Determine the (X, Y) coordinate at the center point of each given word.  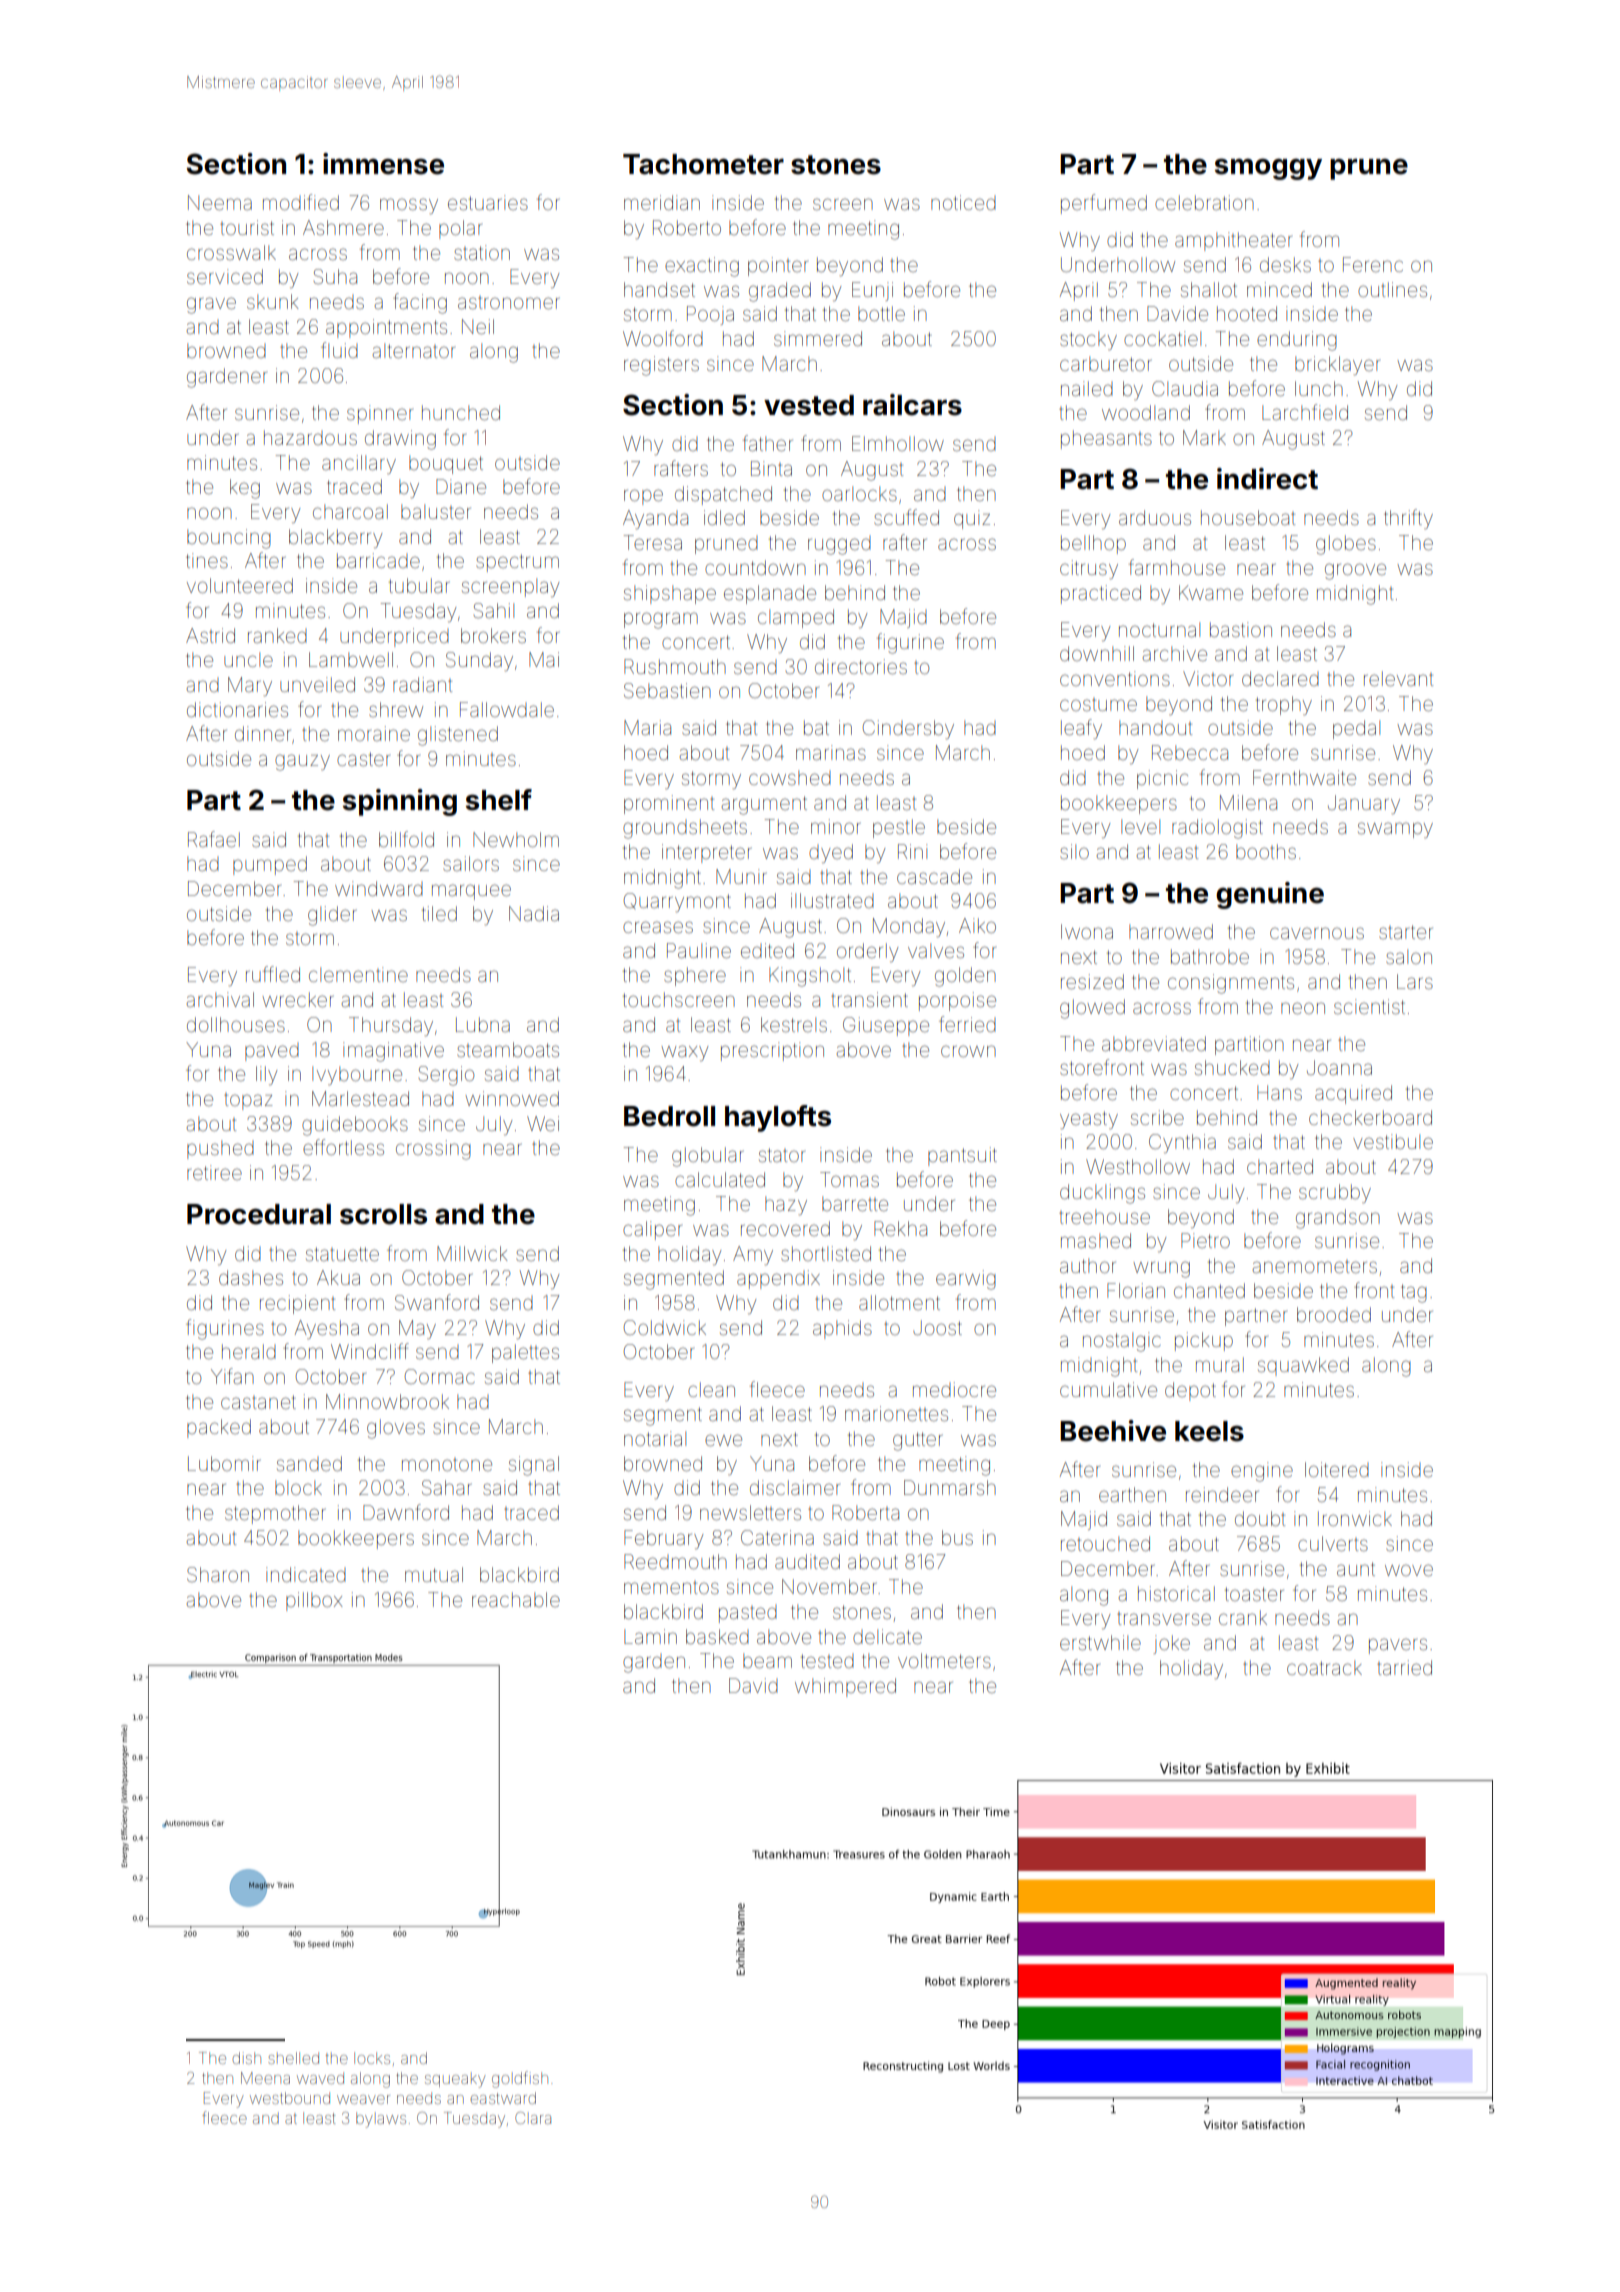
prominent (669, 804)
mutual (434, 1574)
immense (383, 164)
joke (1172, 1644)
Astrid (210, 635)
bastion (1241, 629)
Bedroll (669, 1116)
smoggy (1268, 169)
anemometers (1315, 1266)
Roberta (865, 1512)
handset (659, 289)
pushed (220, 1149)
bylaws (381, 2120)
